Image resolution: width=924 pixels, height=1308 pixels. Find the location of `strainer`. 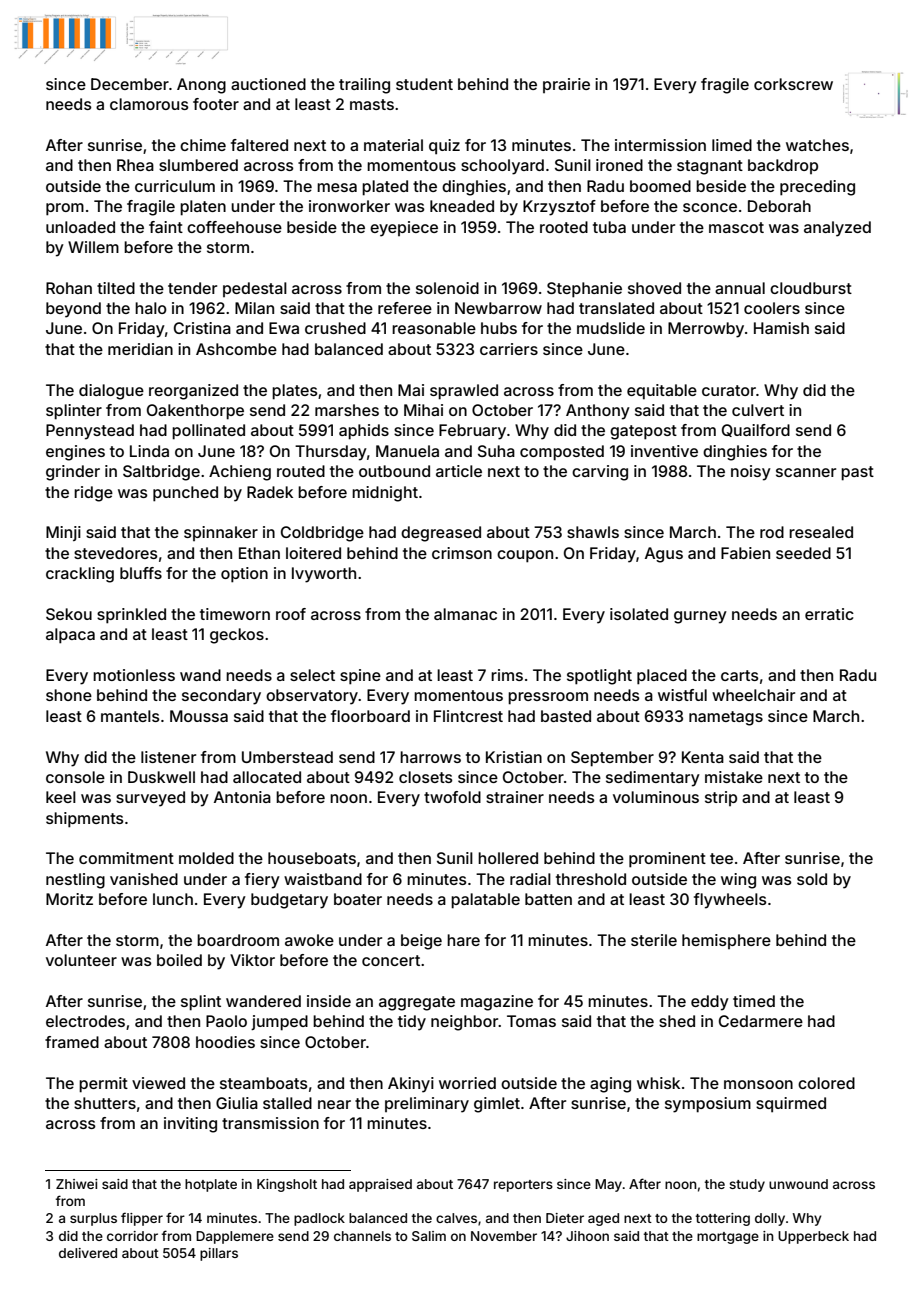

strainer is located at coordinates (515, 797).
